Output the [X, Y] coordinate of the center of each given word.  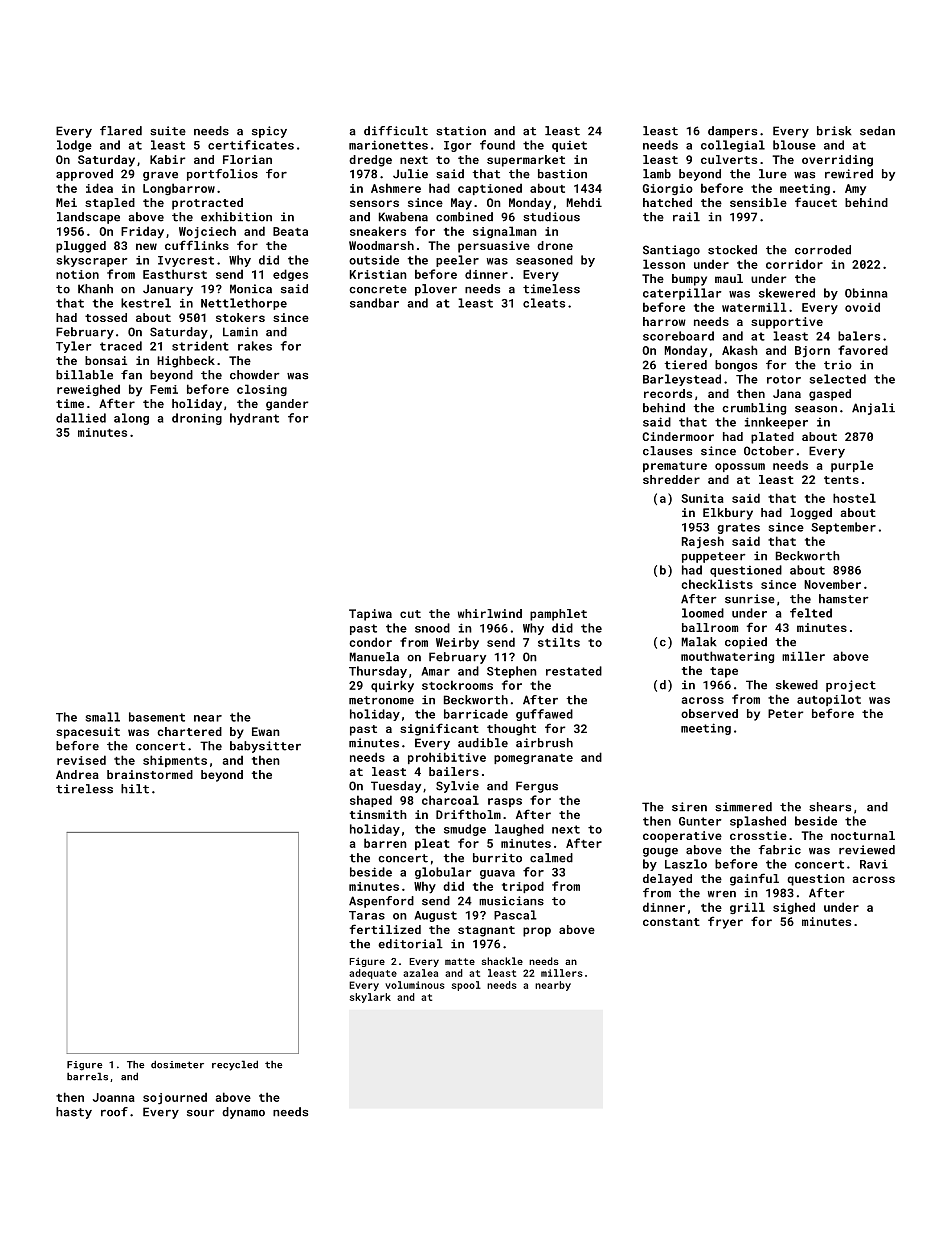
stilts [559, 642]
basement [157, 717]
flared [121, 131]
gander [287, 405]
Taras [367, 915]
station [461, 131]
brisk [834, 131]
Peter [785, 713]
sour [201, 1113]
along [131, 419]
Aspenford [381, 902]
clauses [667, 451]
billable [84, 375]
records [668, 393]
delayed [667, 880]
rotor [784, 379]
